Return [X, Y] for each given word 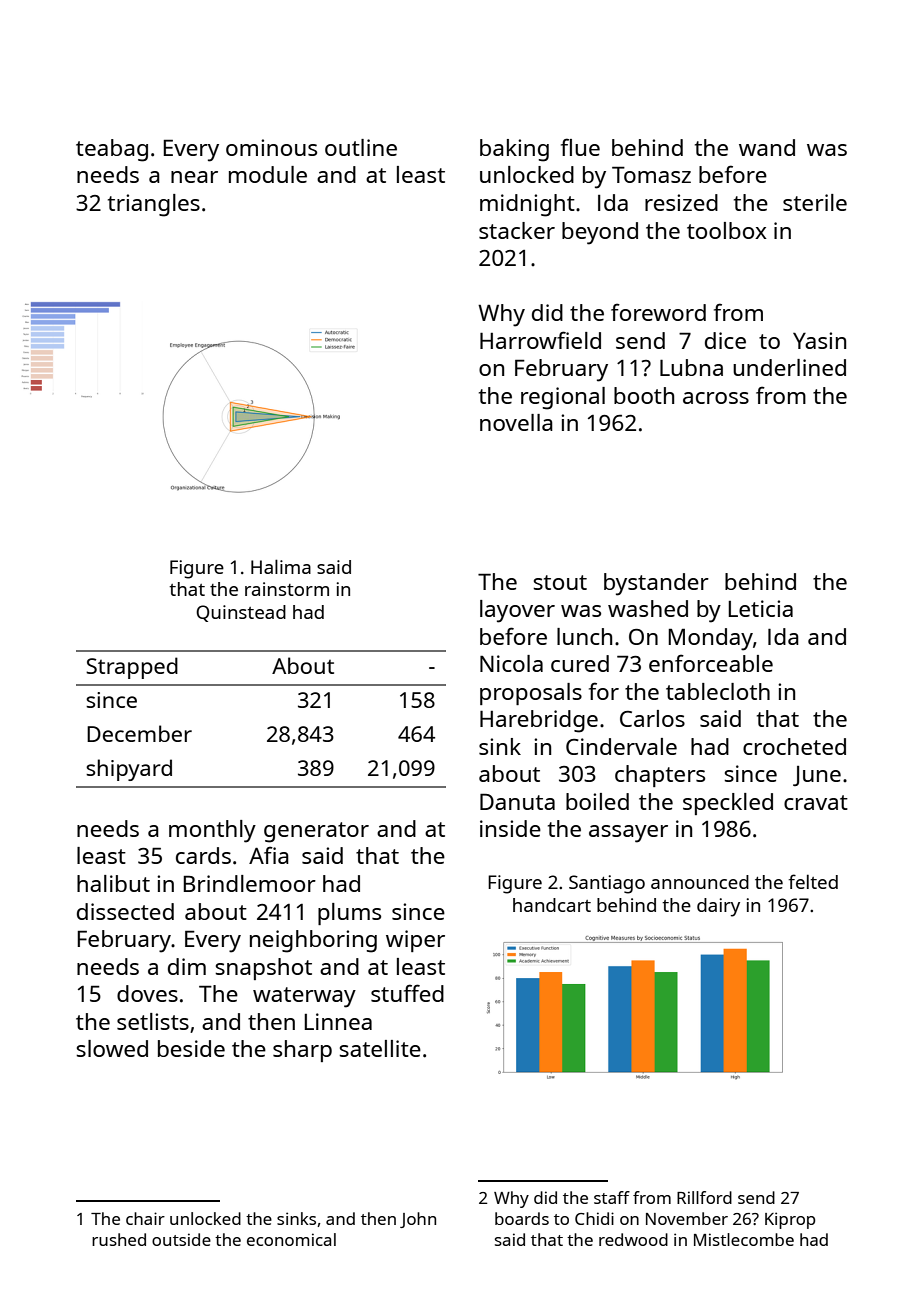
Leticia [761, 608]
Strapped [132, 668]
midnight [527, 205]
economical [291, 1239]
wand [767, 147]
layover [517, 611]
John [418, 1220]
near [194, 177]
